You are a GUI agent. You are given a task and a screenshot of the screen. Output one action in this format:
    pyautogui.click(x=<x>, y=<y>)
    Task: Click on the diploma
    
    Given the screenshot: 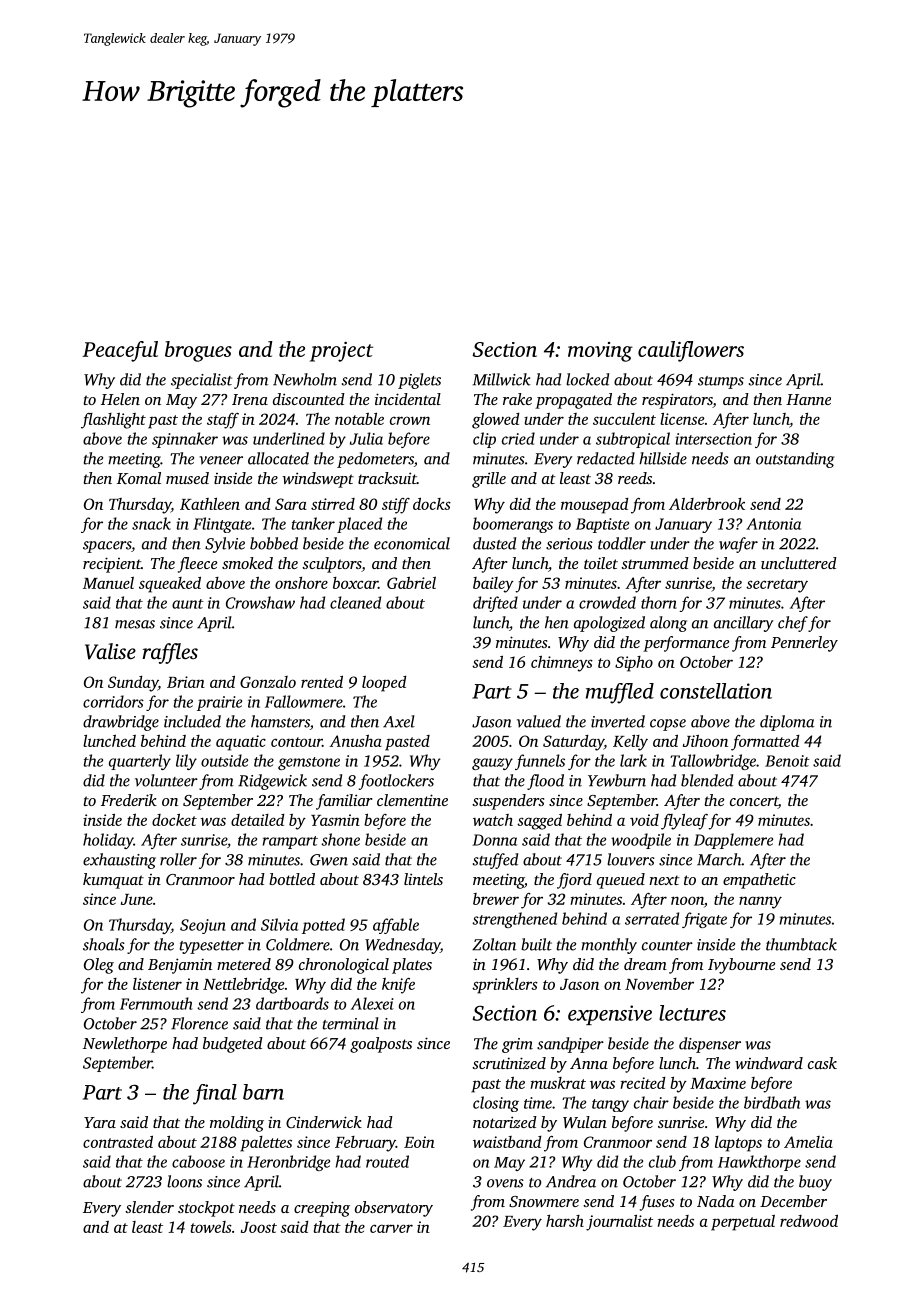 What is the action you would take?
    pyautogui.click(x=787, y=723)
